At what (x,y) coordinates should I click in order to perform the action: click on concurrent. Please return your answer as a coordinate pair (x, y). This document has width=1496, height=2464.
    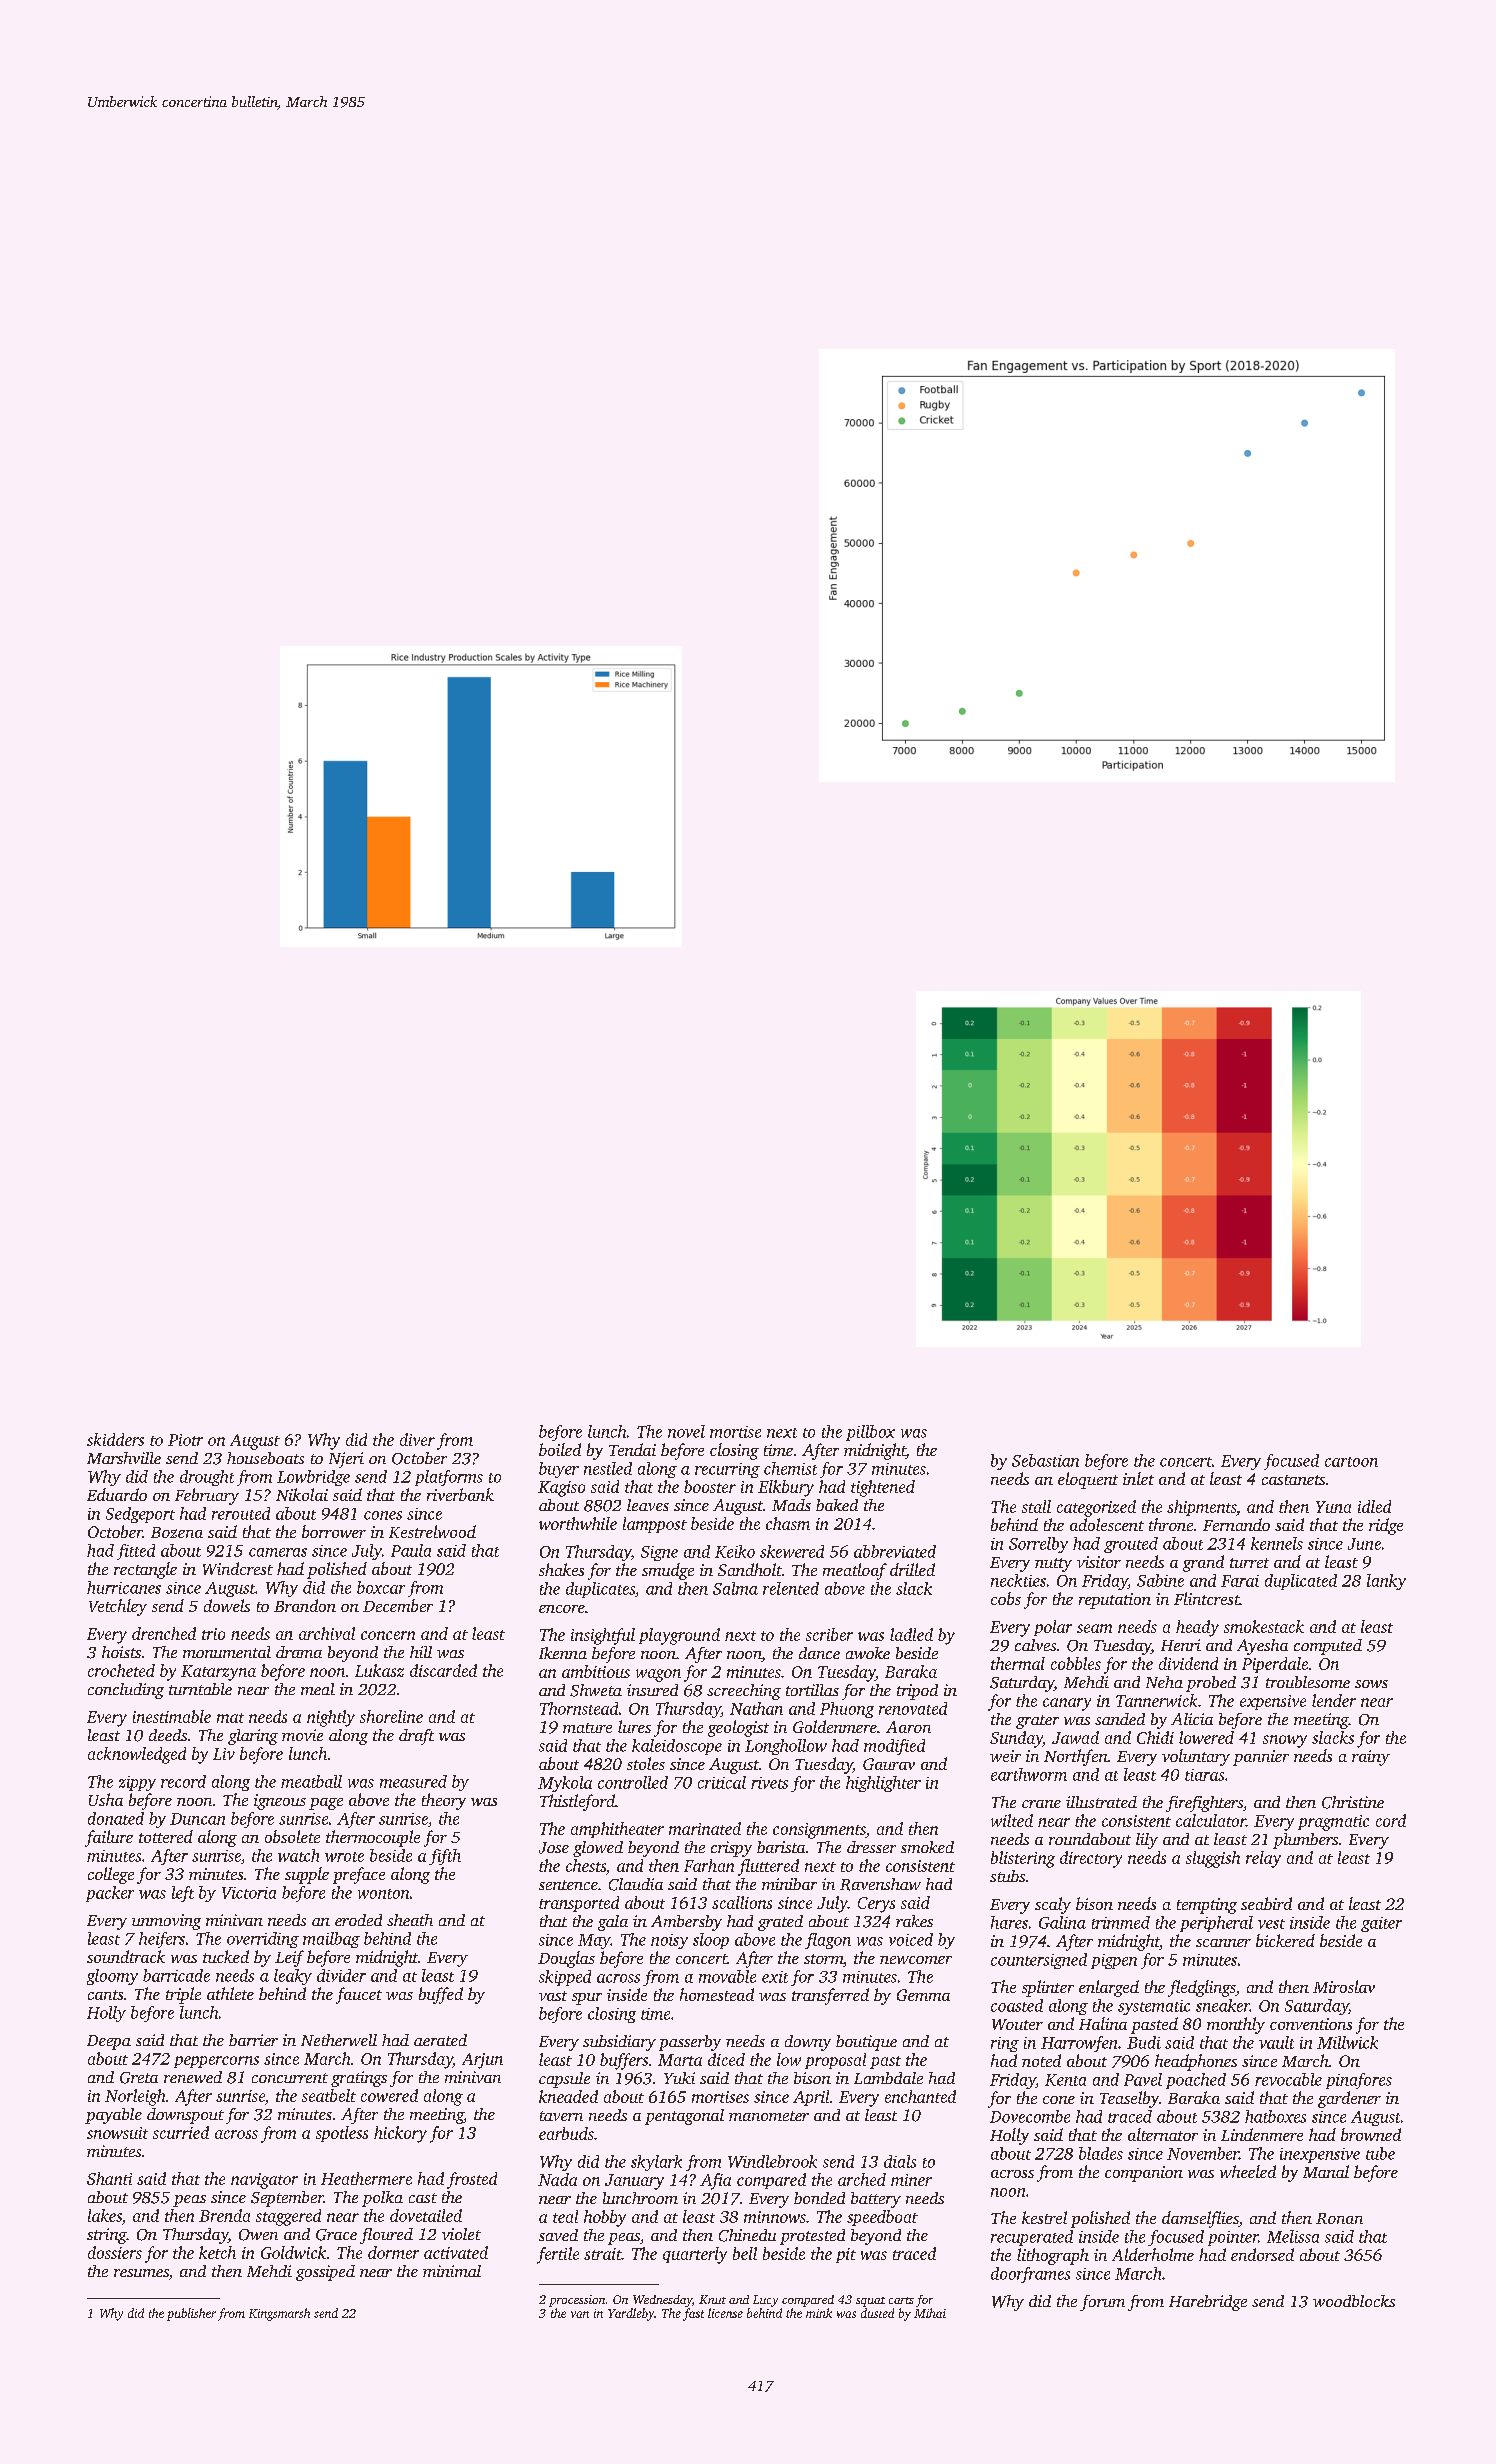
    Looking at the image, I should click on (290, 2078).
